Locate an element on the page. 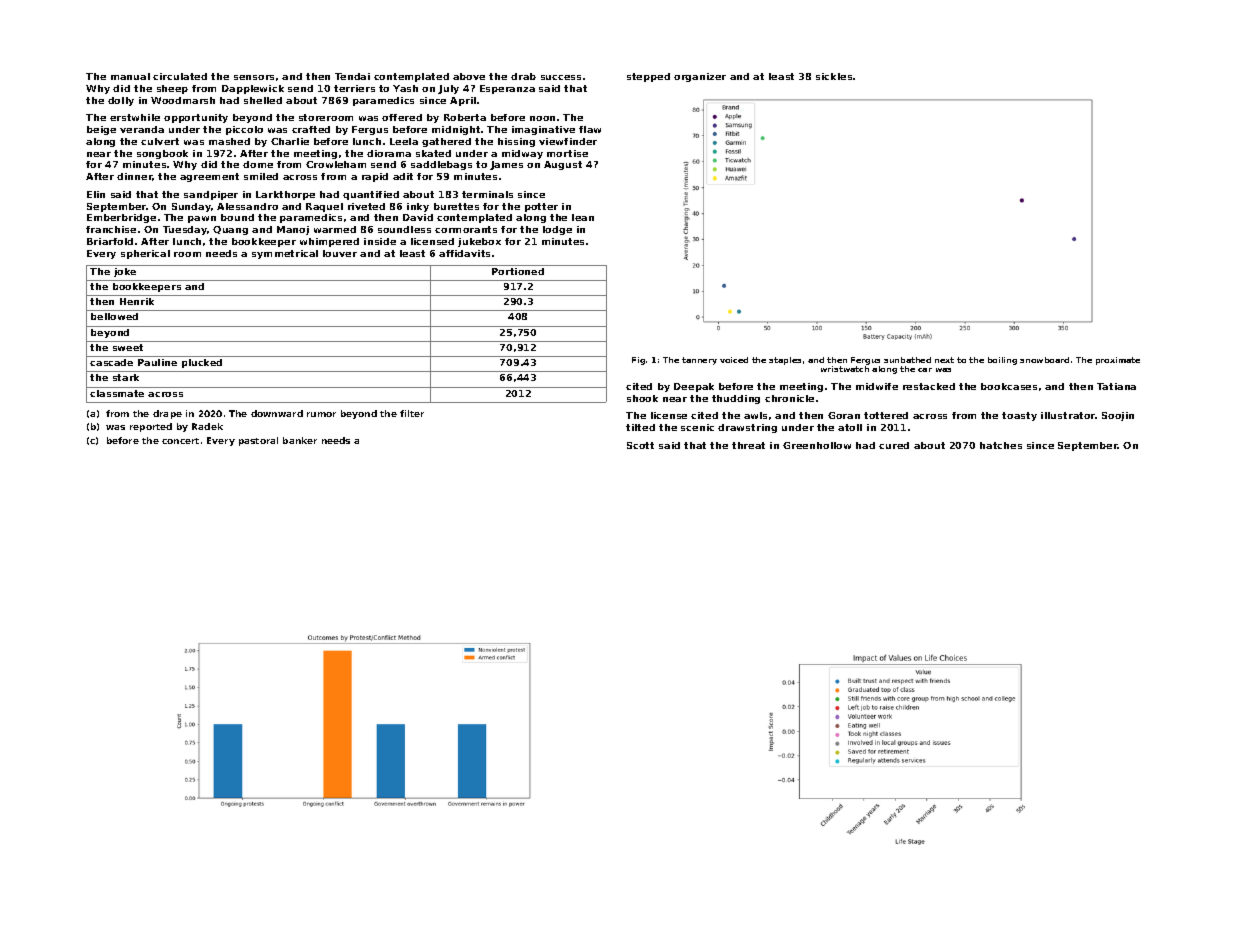  sickles is located at coordinates (834, 76).
